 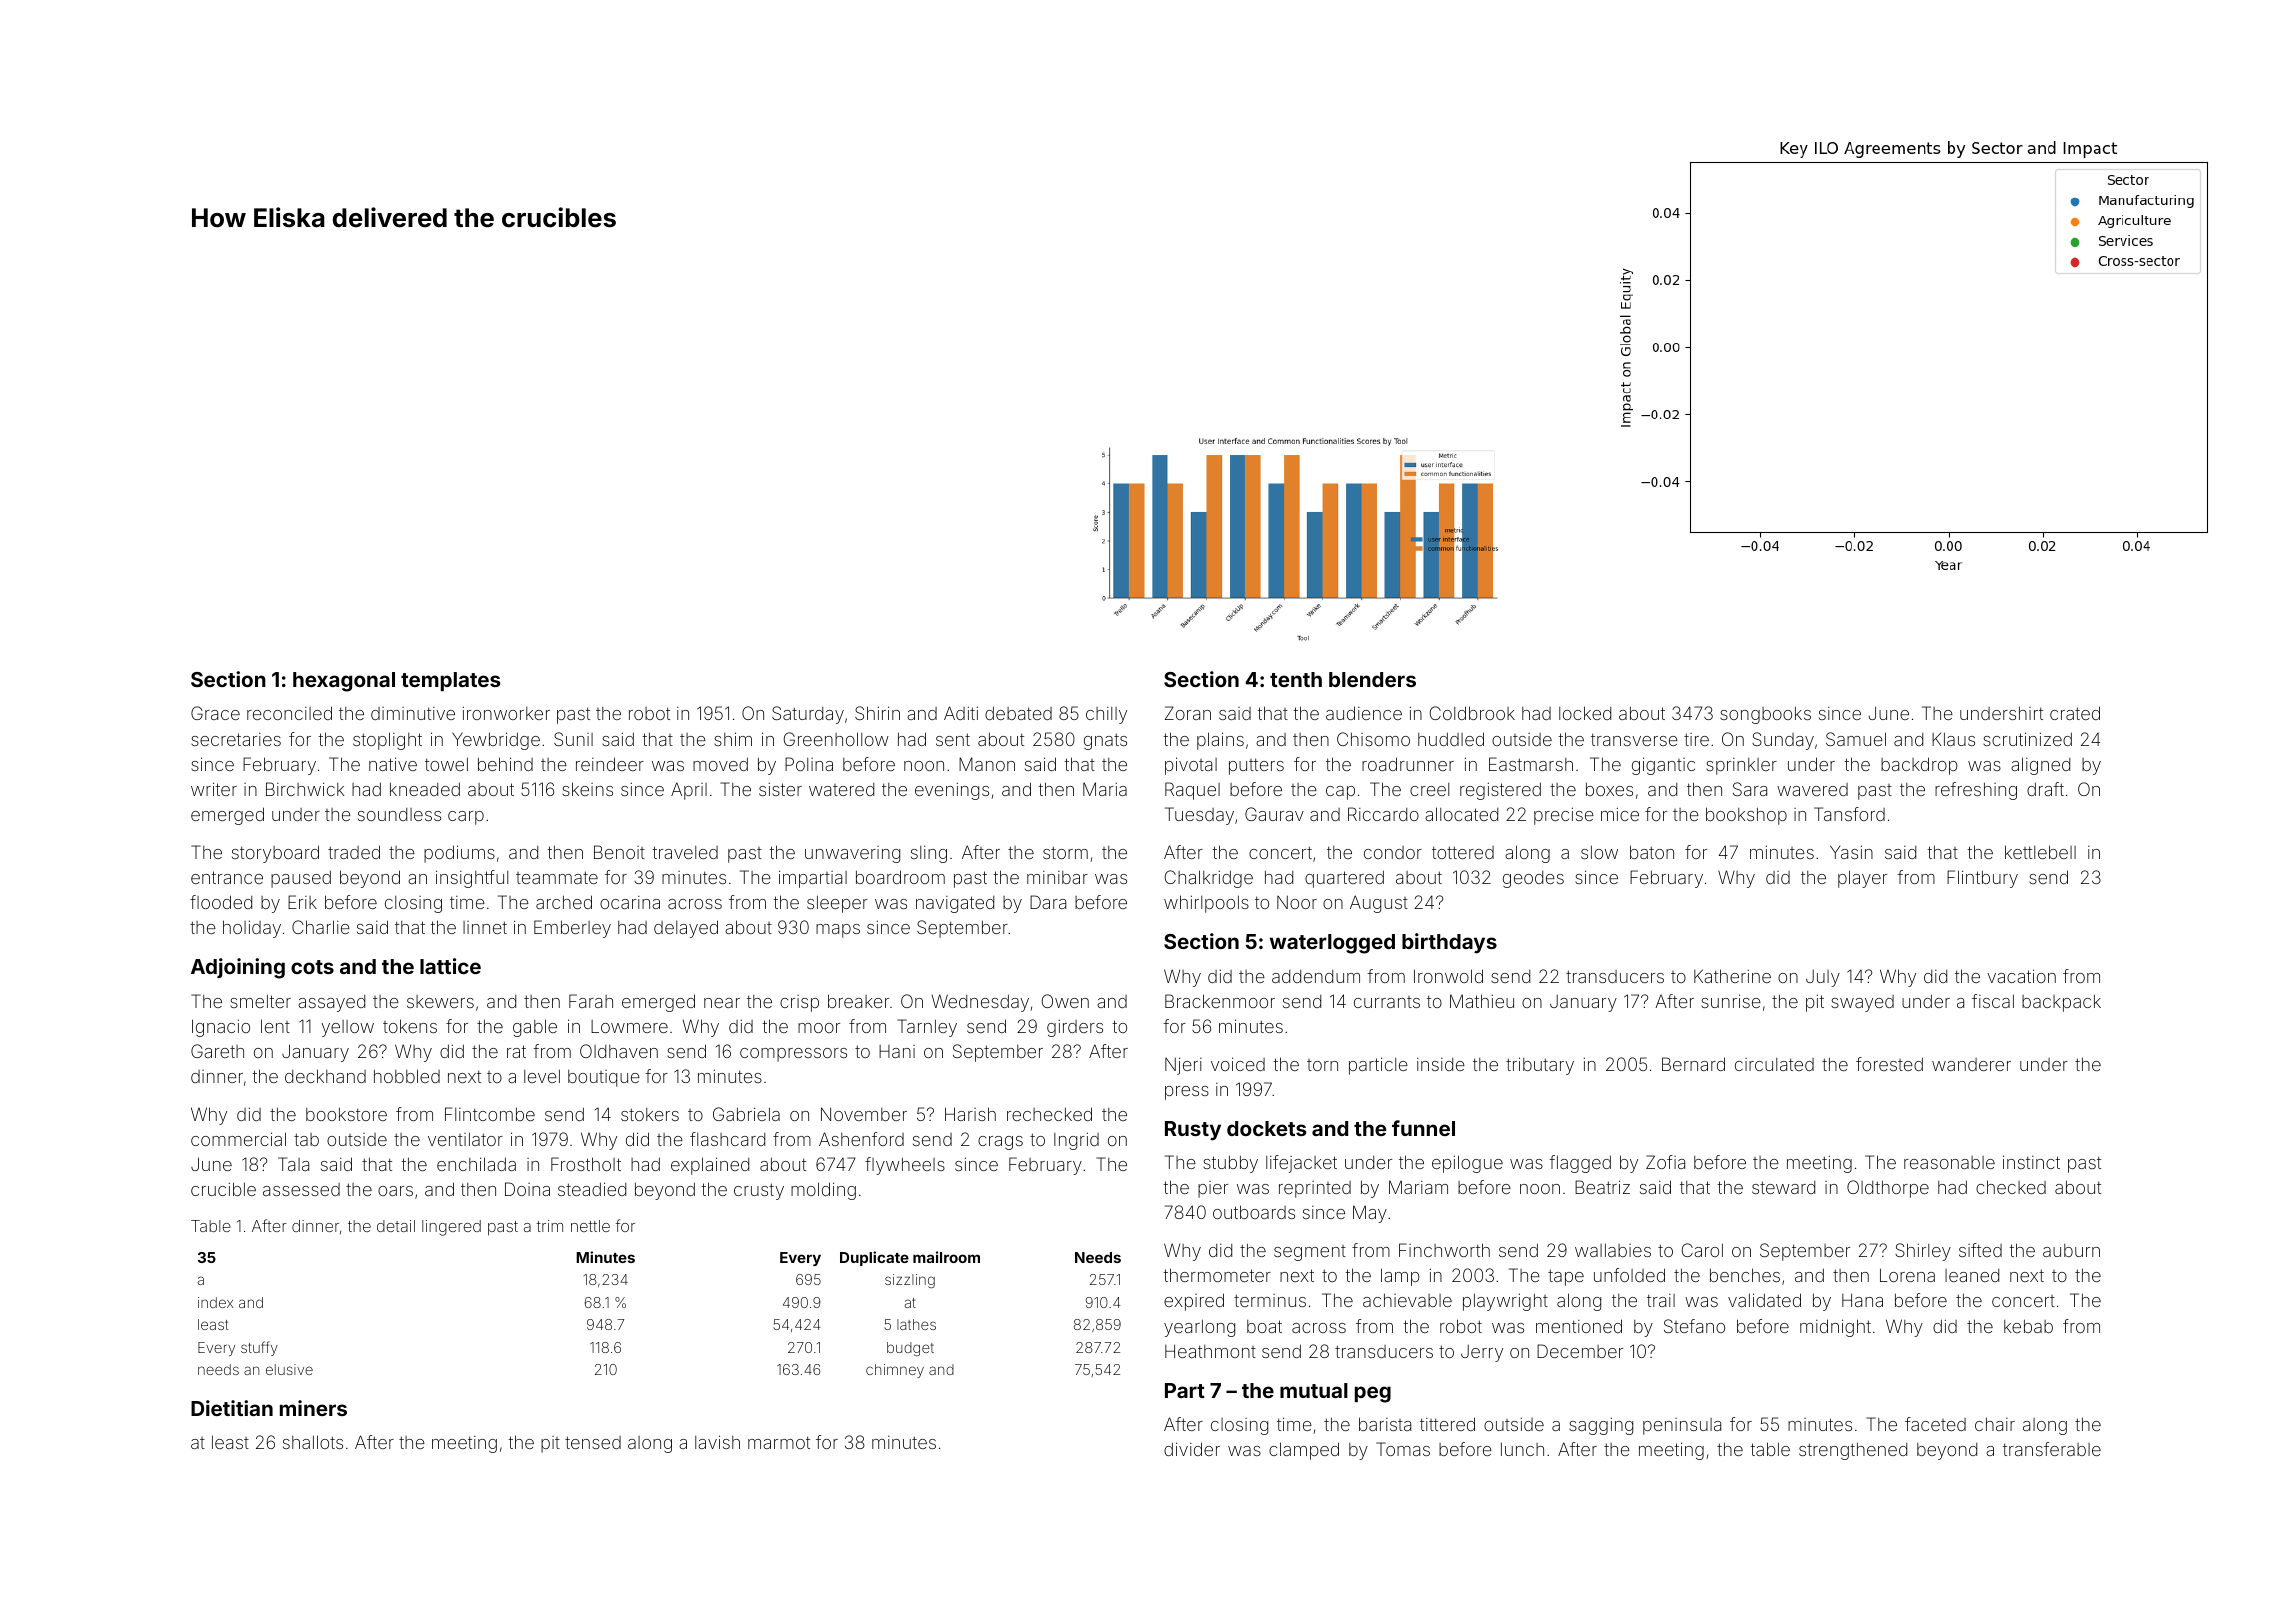 I want to click on Sunil, so click(x=573, y=739).
